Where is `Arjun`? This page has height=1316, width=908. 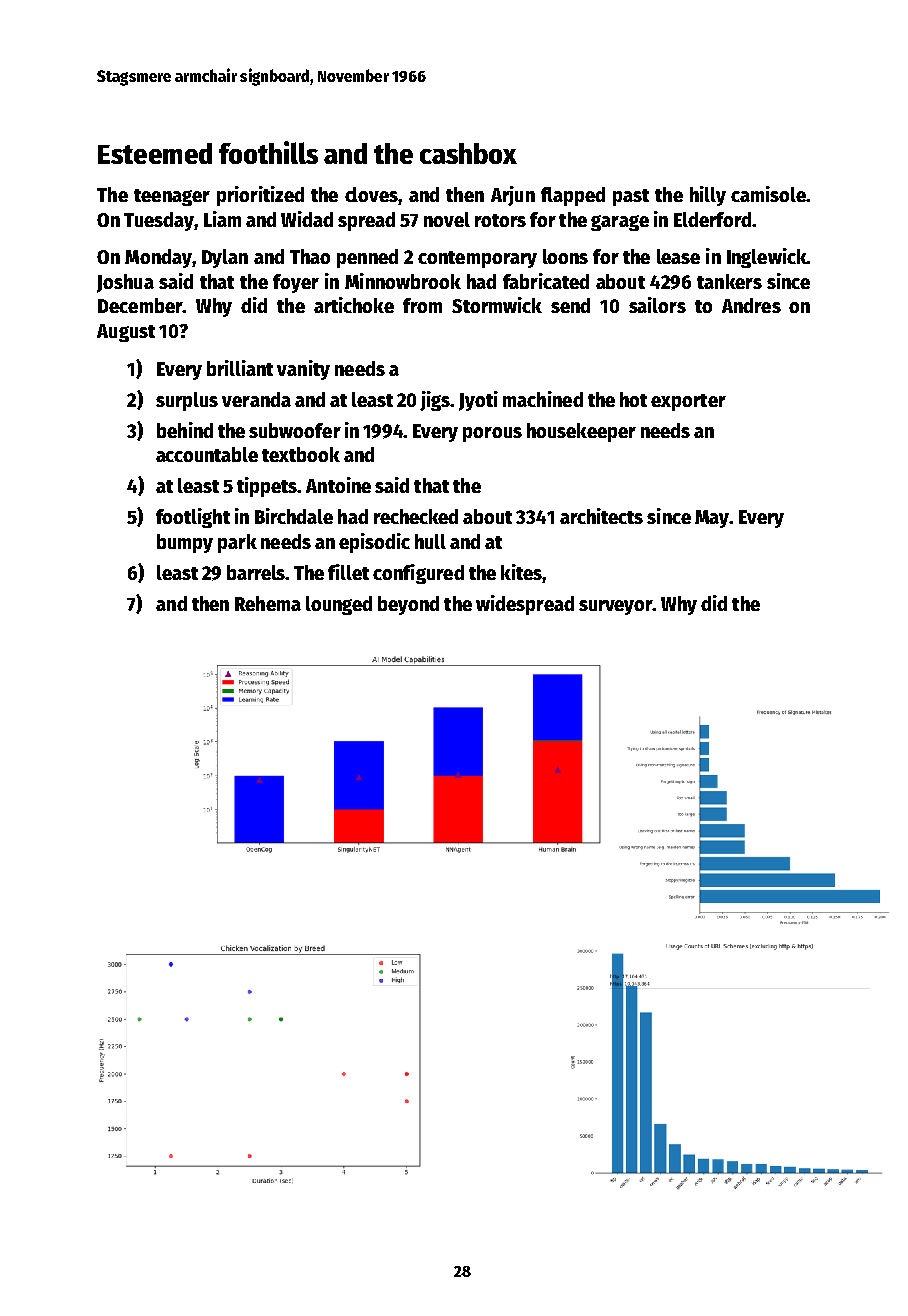 Arjun is located at coordinates (513, 196).
